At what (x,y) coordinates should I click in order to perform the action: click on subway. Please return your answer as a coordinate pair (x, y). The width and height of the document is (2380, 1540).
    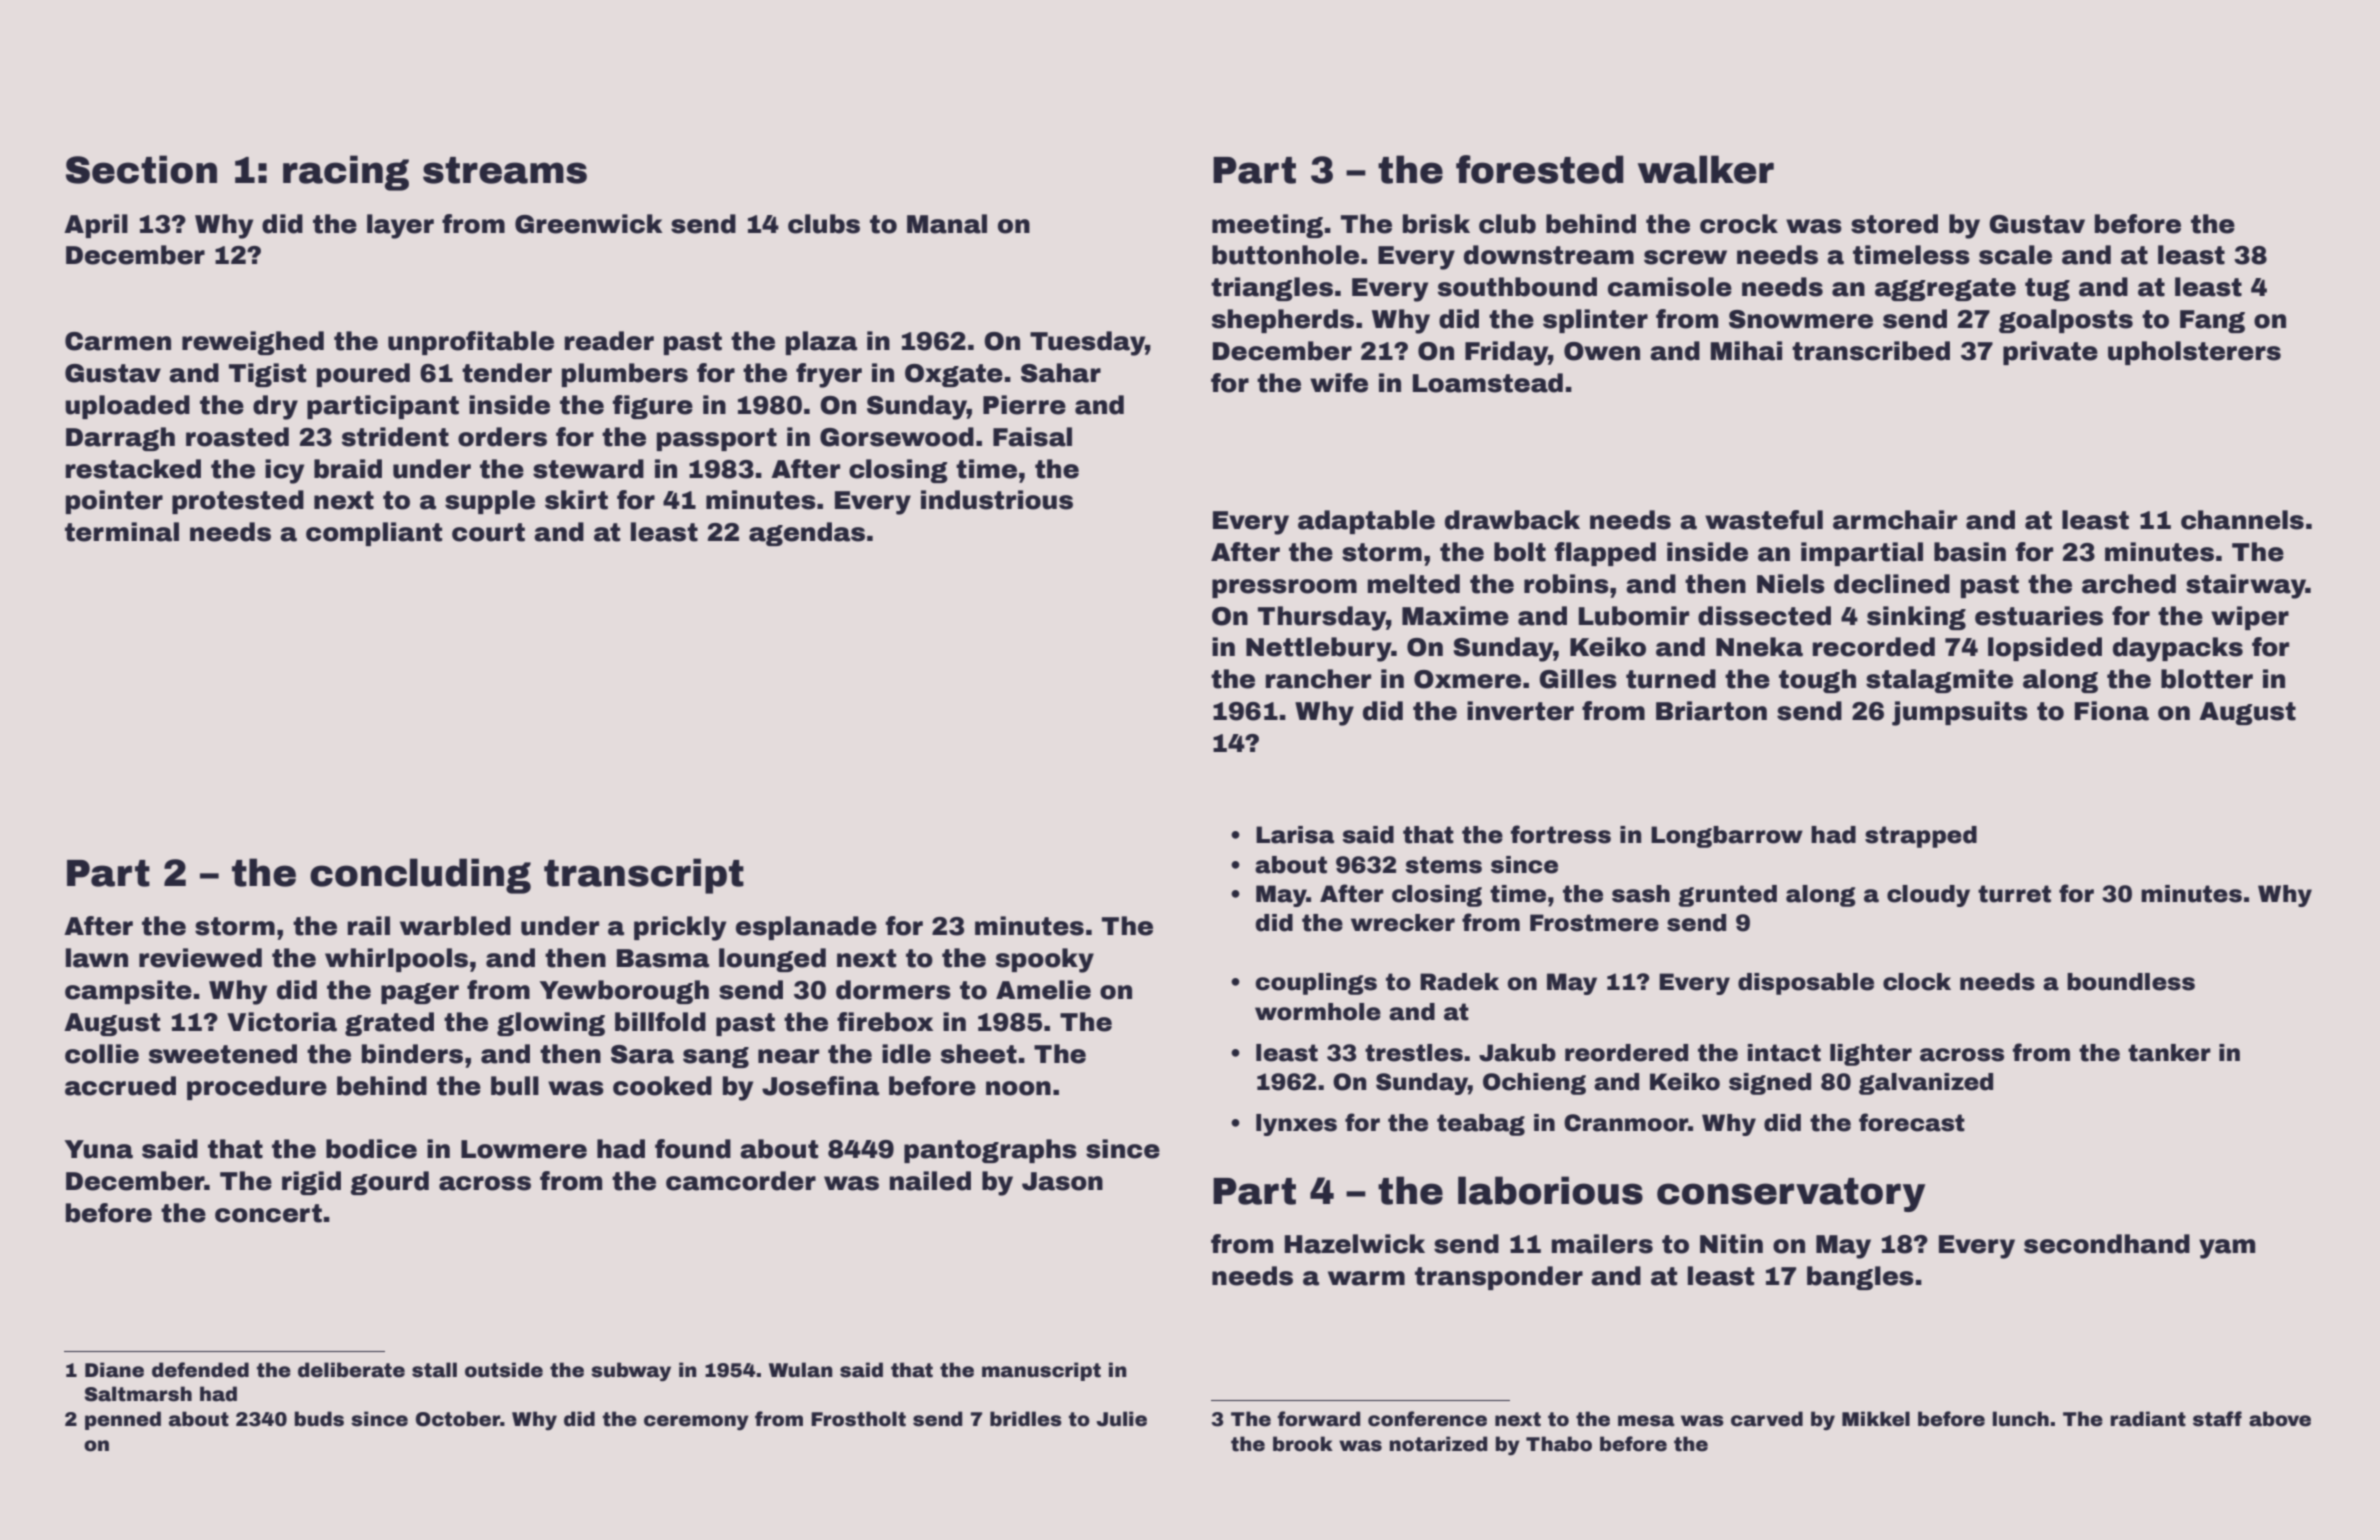
    Looking at the image, I should click on (631, 1372).
